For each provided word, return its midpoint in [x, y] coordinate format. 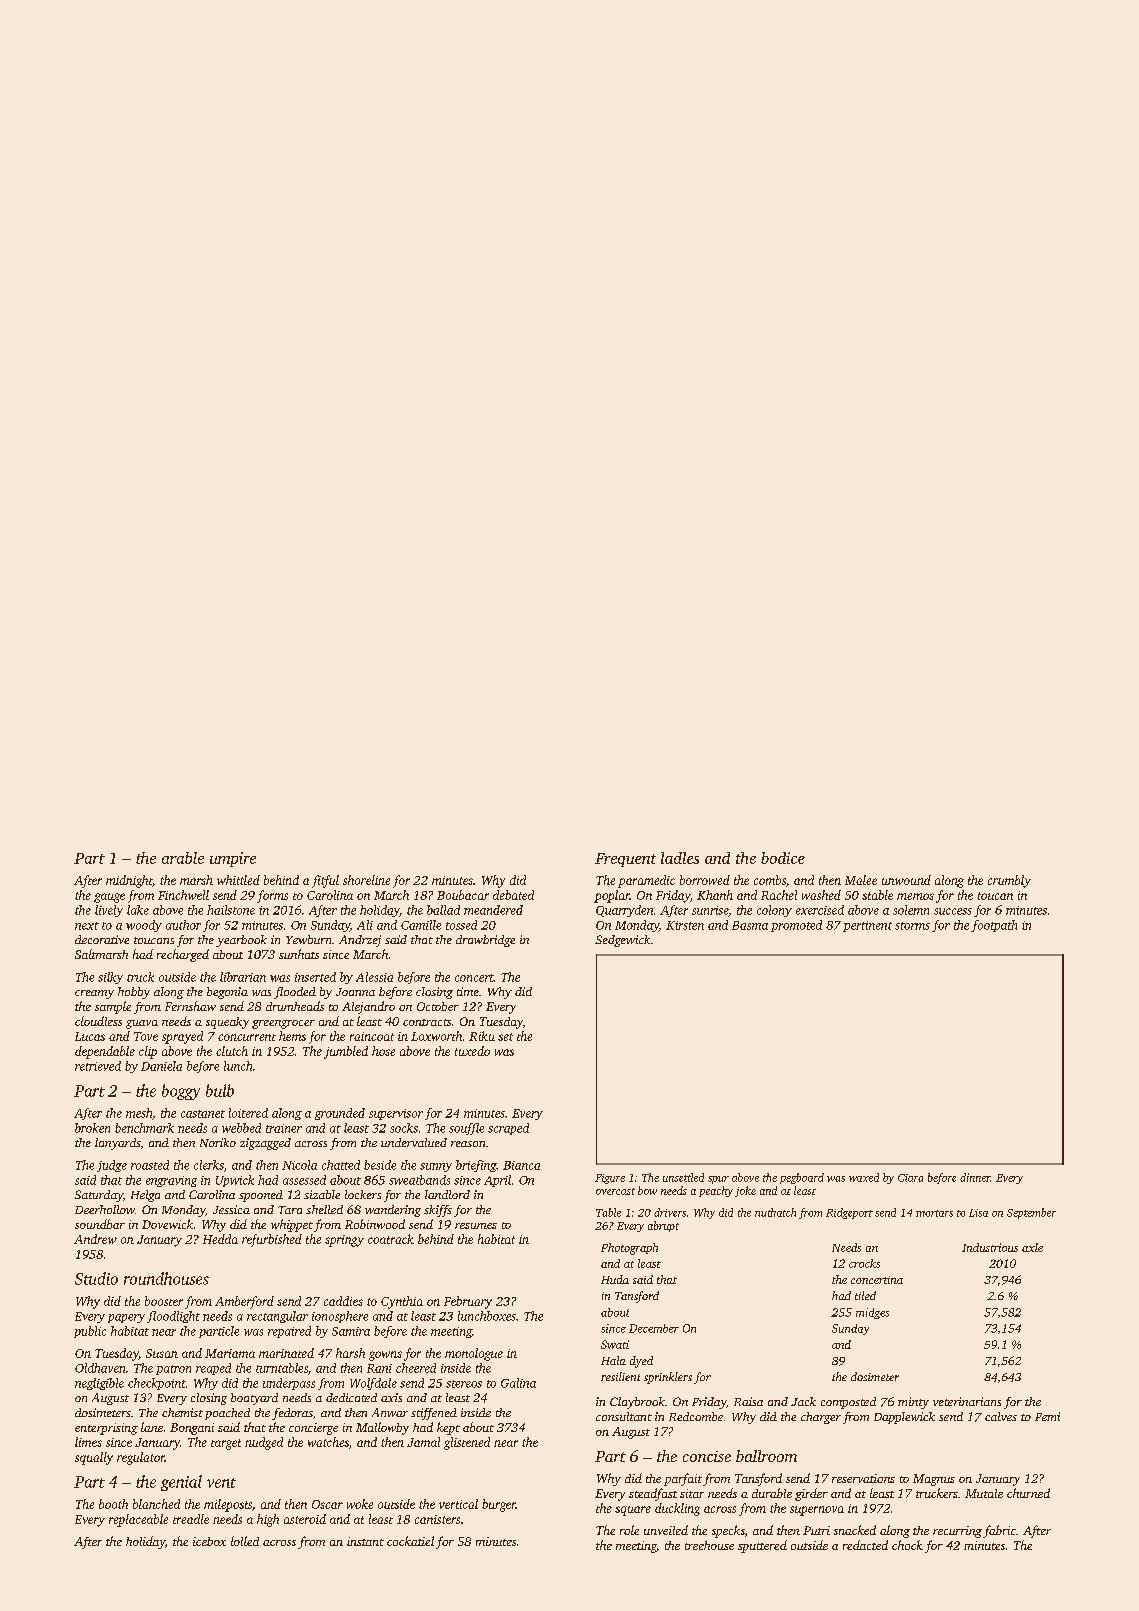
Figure [610, 1179]
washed [821, 895]
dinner [975, 1177]
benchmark [144, 1128]
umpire [233, 859]
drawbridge [485, 941]
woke [360, 1504]
